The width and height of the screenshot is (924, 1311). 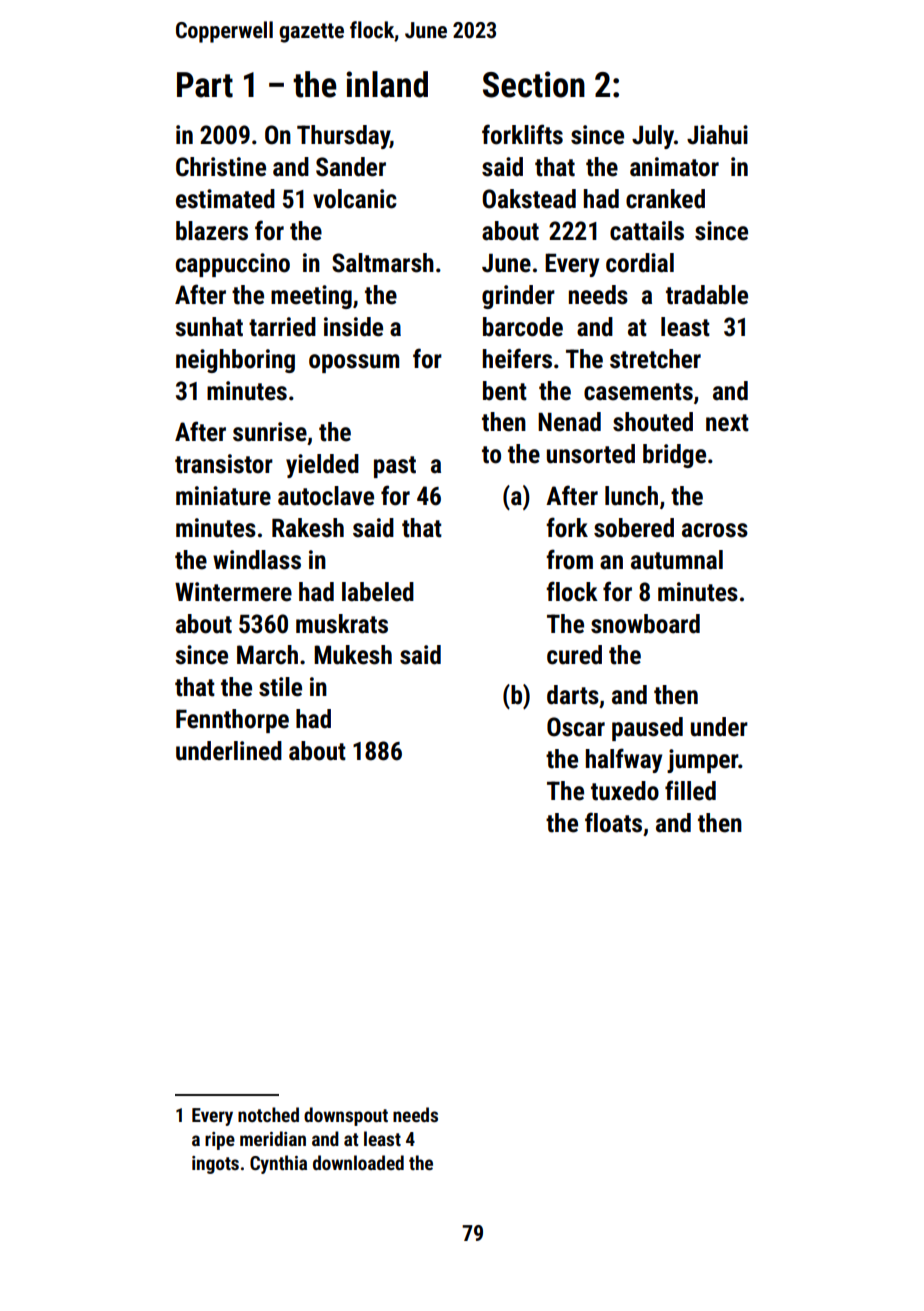 What do you see at coordinates (346, 1116) in the screenshot?
I see `downspout` at bounding box center [346, 1116].
